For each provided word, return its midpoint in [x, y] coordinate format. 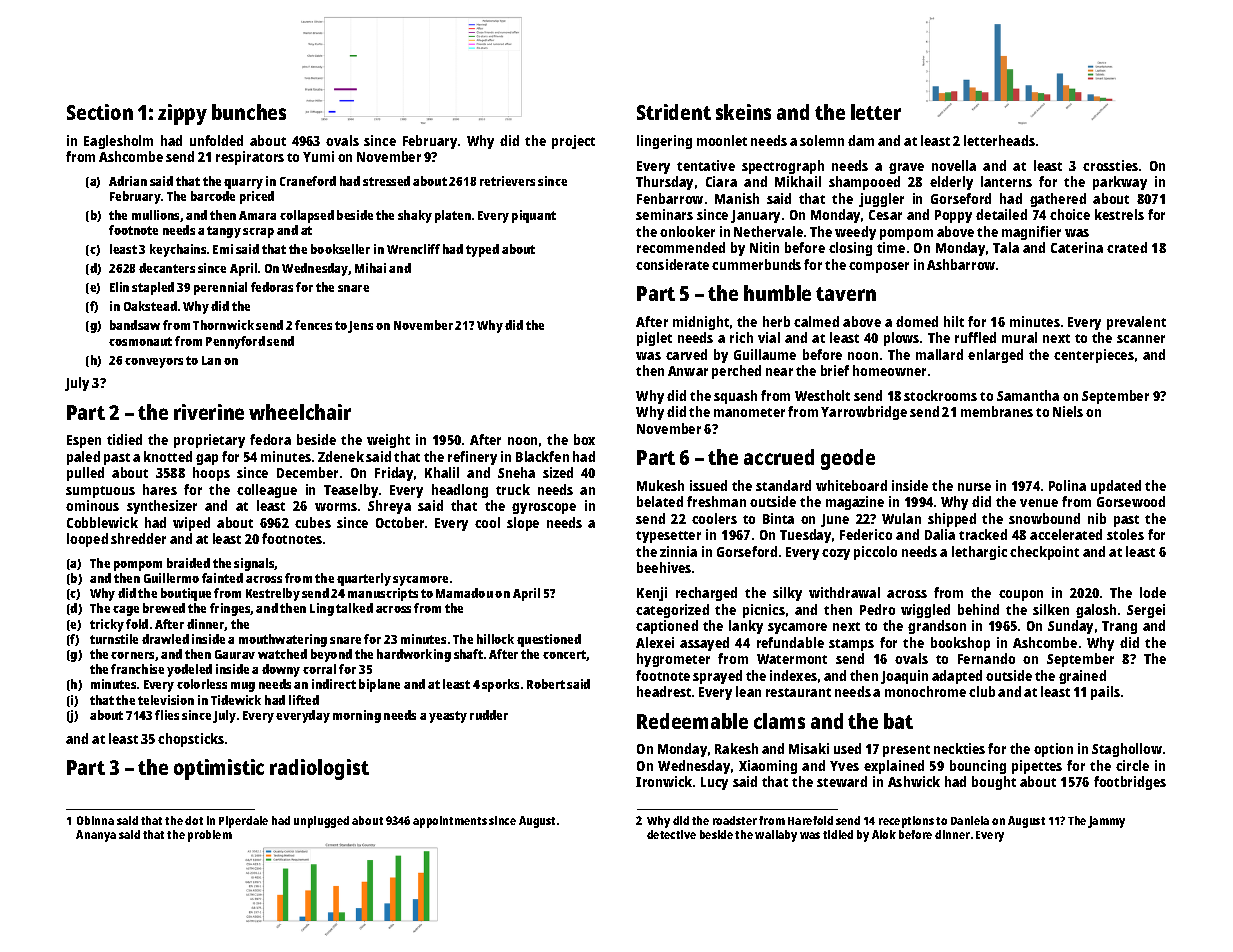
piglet [654, 339]
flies [167, 715]
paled [83, 458]
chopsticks [191, 740]
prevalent [1136, 323]
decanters [167, 268]
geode [848, 459]
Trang [1119, 627]
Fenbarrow [670, 198]
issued [708, 485]
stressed [386, 181]
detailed [1001, 214]
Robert [546, 684]
